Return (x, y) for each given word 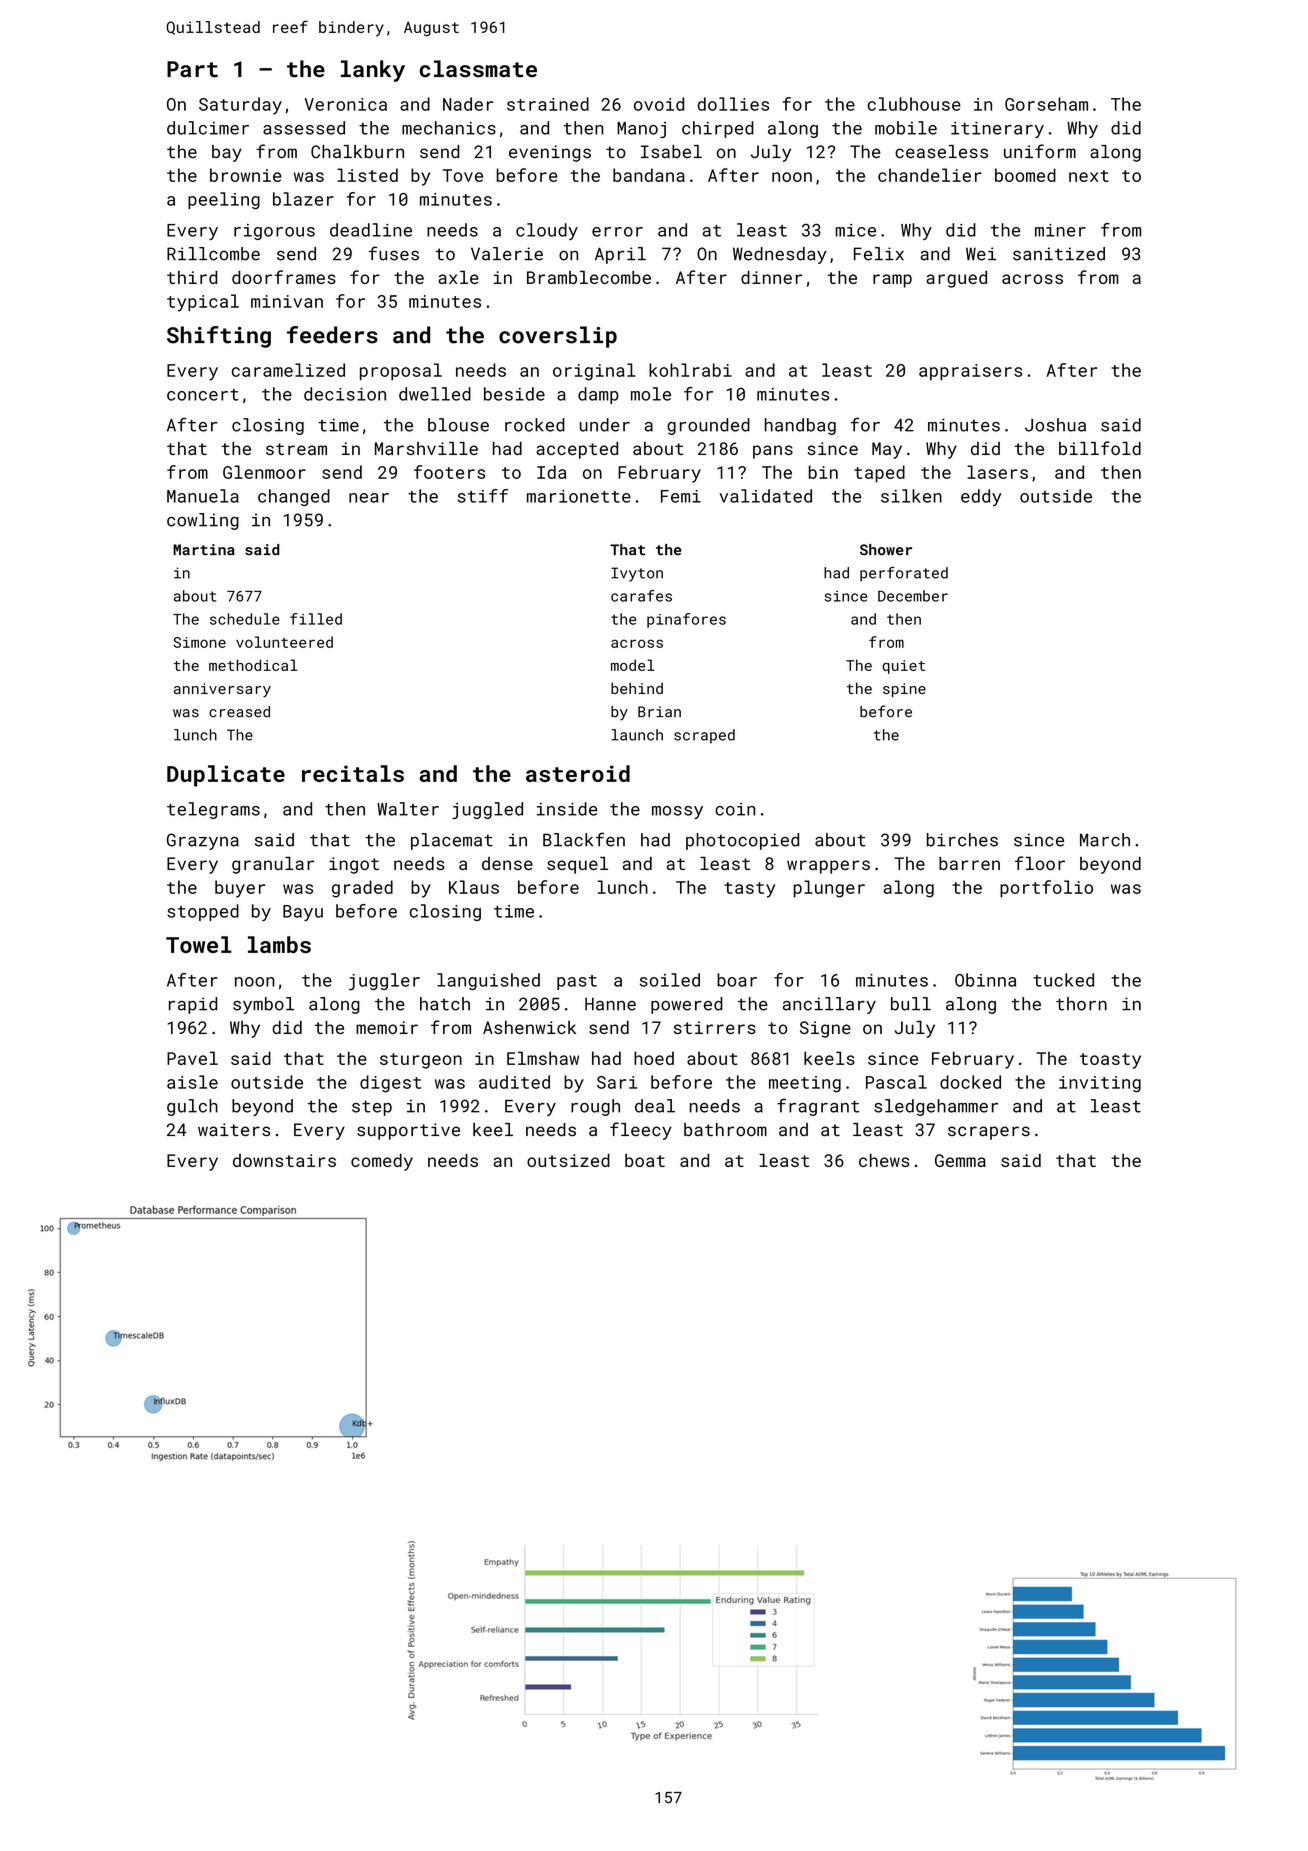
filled (316, 619)
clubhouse (914, 104)
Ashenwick (529, 1027)
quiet (903, 667)
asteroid (578, 773)
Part (192, 69)
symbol (263, 1005)
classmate (478, 69)
